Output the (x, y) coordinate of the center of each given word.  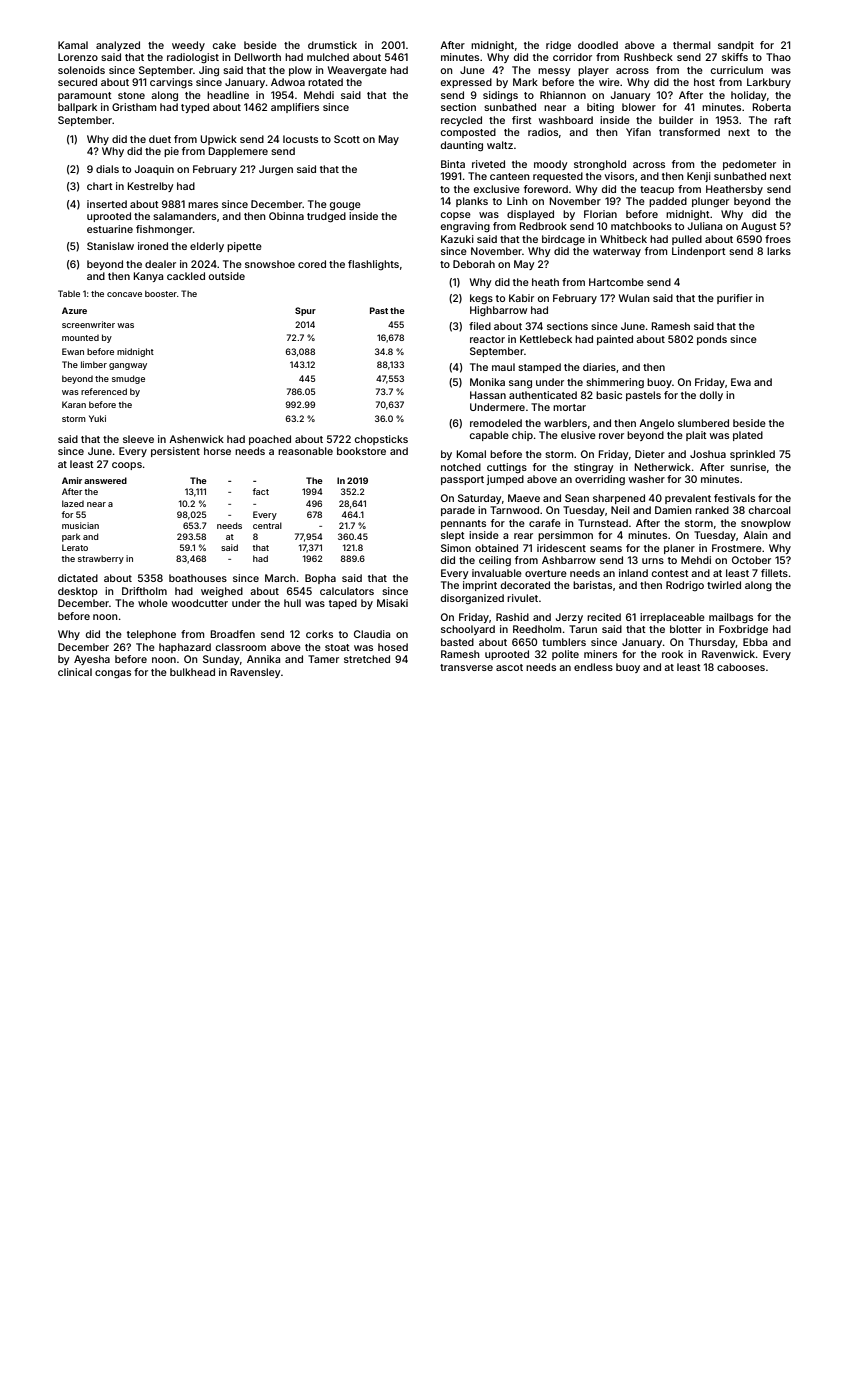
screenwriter (88, 324)
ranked (712, 510)
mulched (328, 57)
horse (217, 451)
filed (480, 326)
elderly (207, 247)
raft (782, 120)
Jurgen (276, 170)
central (267, 525)
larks (779, 251)
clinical (75, 672)
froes (778, 239)
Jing (209, 71)
